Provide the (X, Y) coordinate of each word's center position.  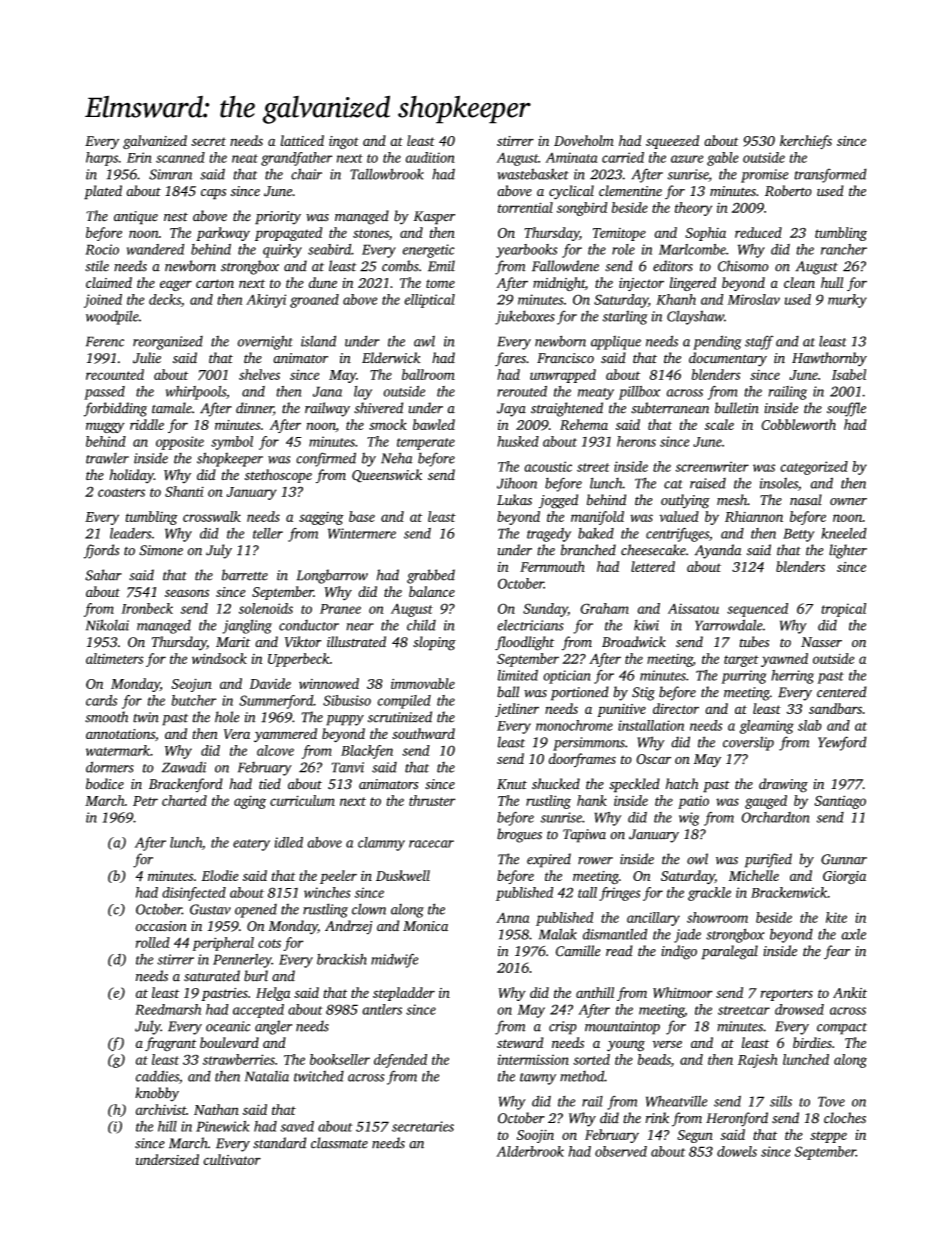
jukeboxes (525, 317)
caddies (157, 1076)
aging (250, 802)
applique (616, 342)
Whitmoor (683, 992)
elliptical (429, 301)
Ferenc (105, 341)
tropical (843, 610)
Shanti (184, 491)
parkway (223, 234)
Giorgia (844, 877)
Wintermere (362, 533)
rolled (153, 942)
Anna (512, 918)
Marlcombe (692, 249)
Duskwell (403, 875)
